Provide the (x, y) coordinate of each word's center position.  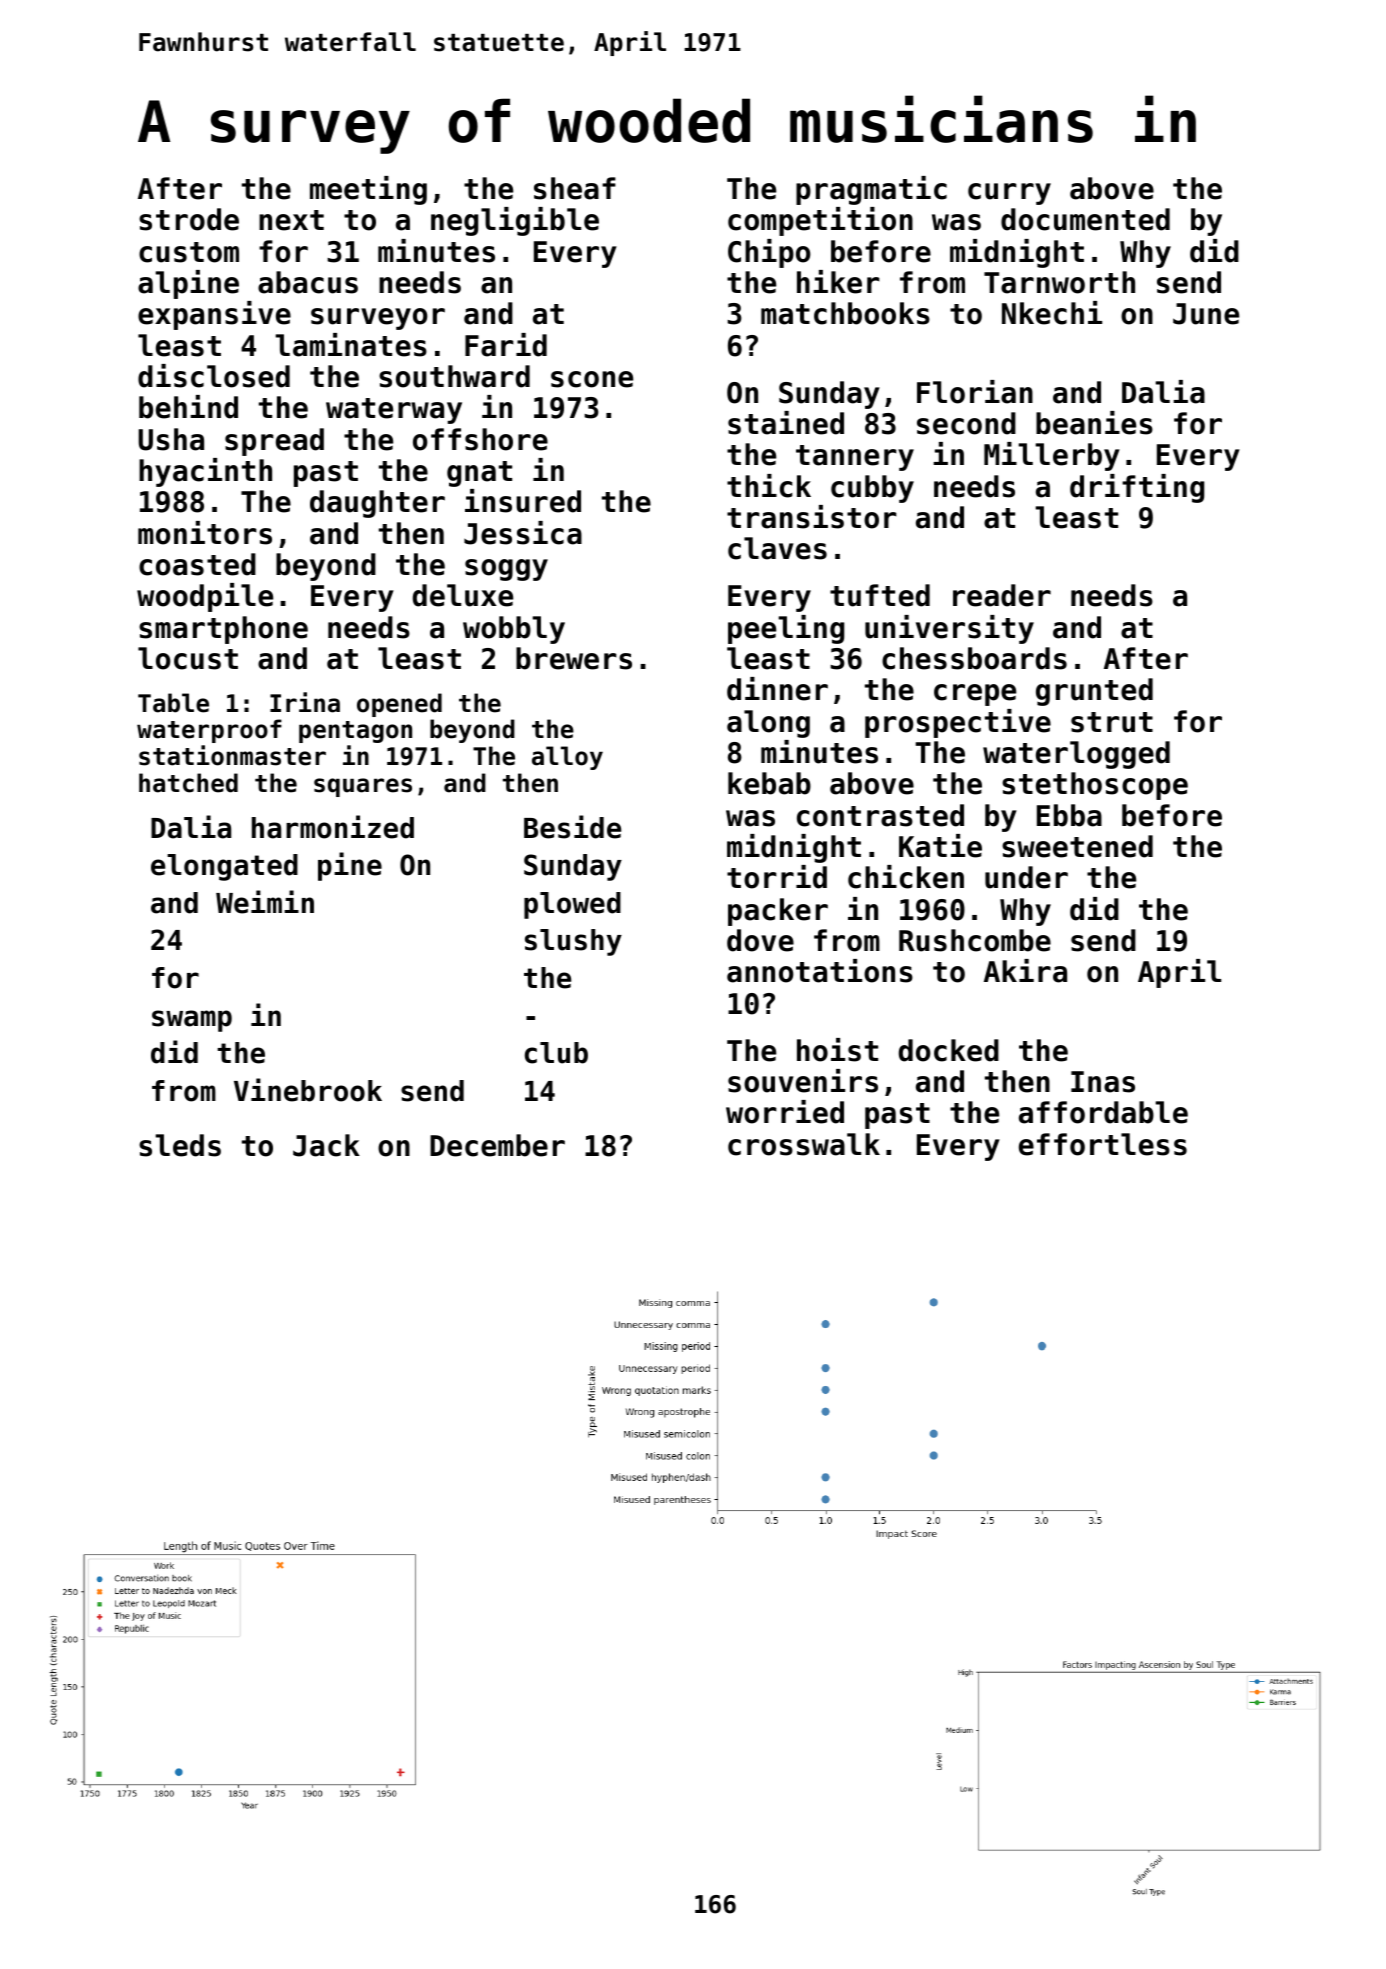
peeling (786, 629)
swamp (192, 1021)
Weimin (265, 902)
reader (1002, 595)
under (1026, 877)
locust (188, 658)
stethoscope (1095, 786)
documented (1085, 219)
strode (189, 219)
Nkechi (1052, 313)
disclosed (214, 376)
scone (592, 379)
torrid (777, 877)
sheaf (575, 188)
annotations (820, 971)
